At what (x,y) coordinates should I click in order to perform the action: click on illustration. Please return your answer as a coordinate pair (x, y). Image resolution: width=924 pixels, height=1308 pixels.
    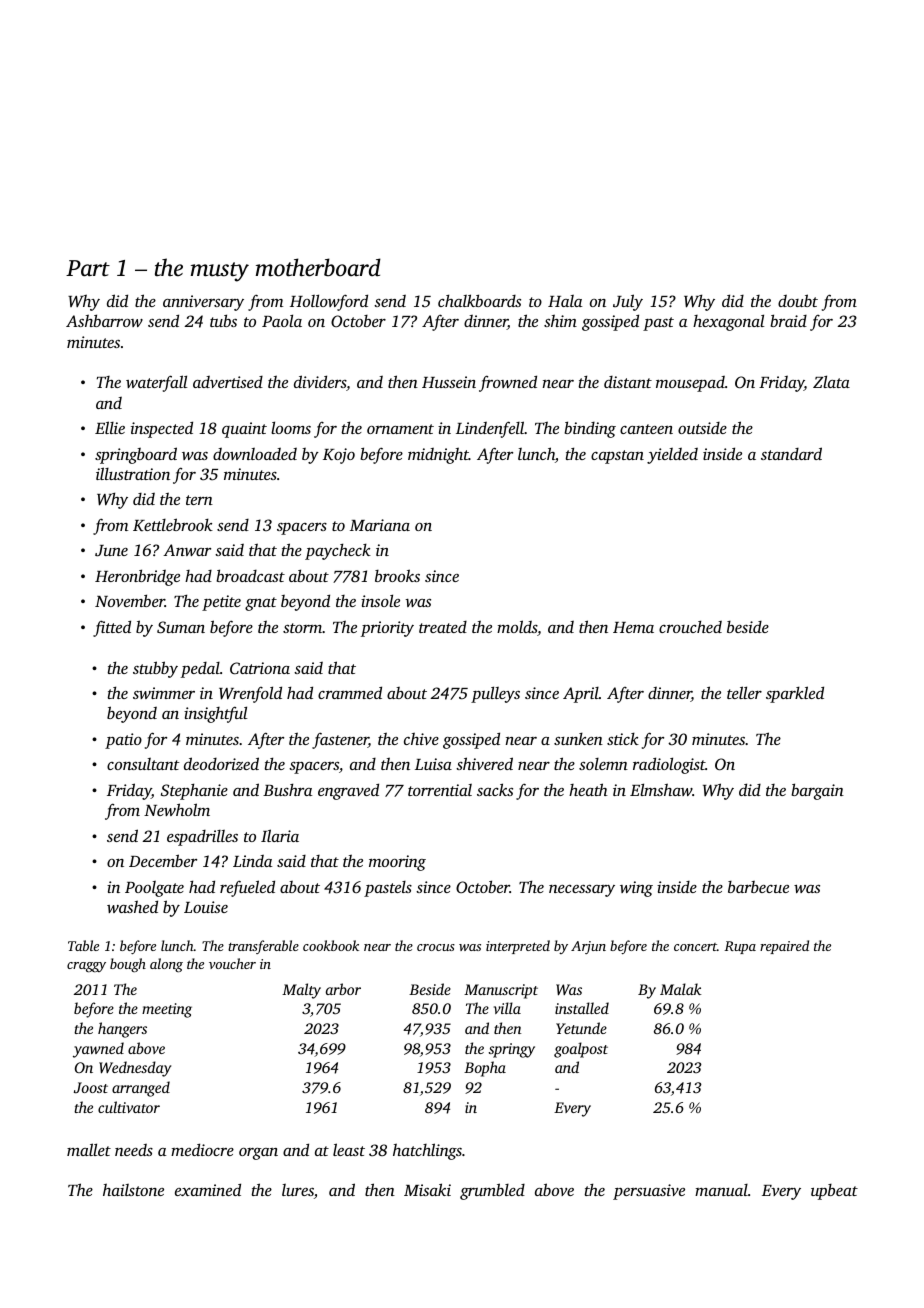
    Looking at the image, I should click on (133, 473).
